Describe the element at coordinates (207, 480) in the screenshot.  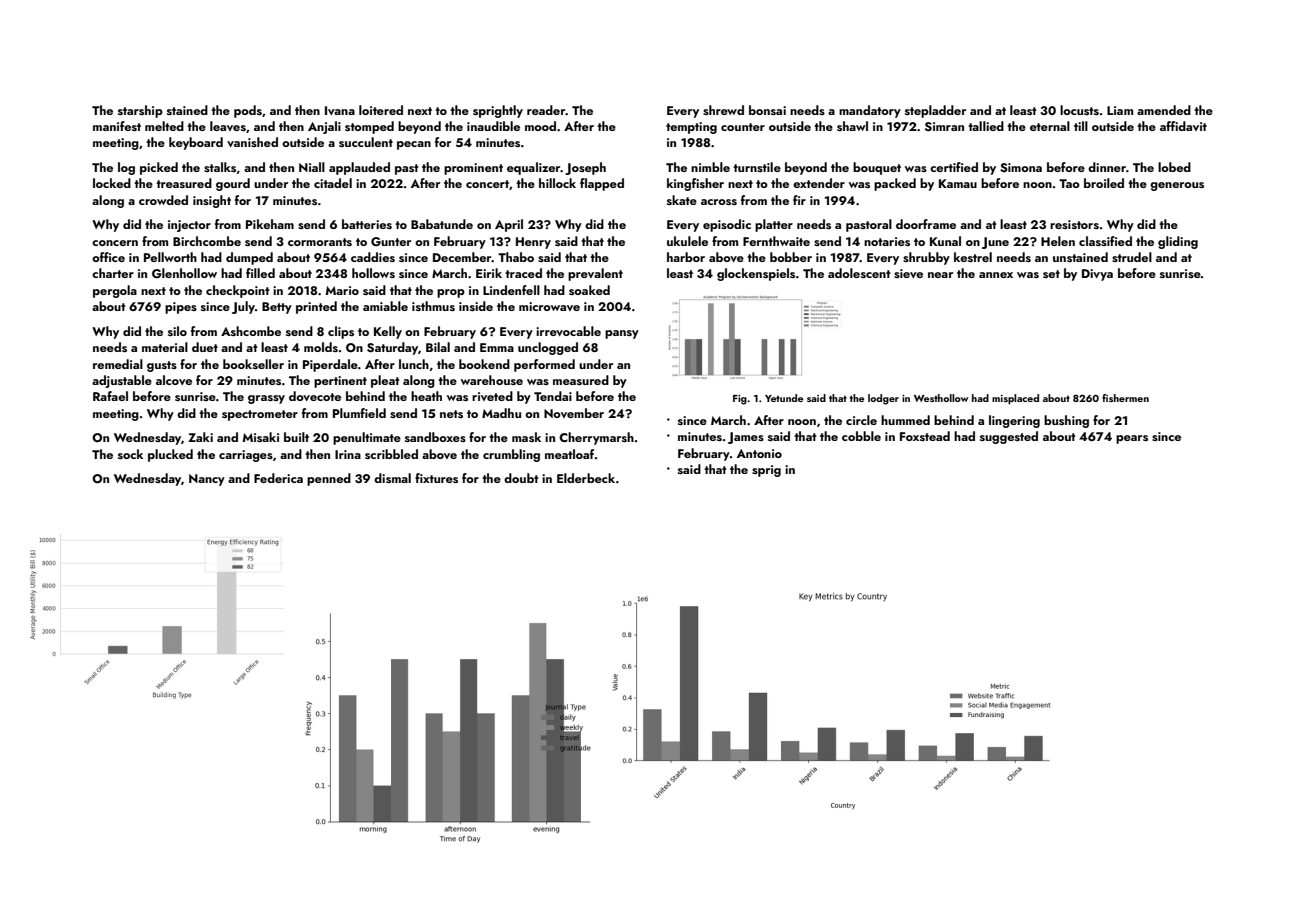
I see `Nancy` at that location.
